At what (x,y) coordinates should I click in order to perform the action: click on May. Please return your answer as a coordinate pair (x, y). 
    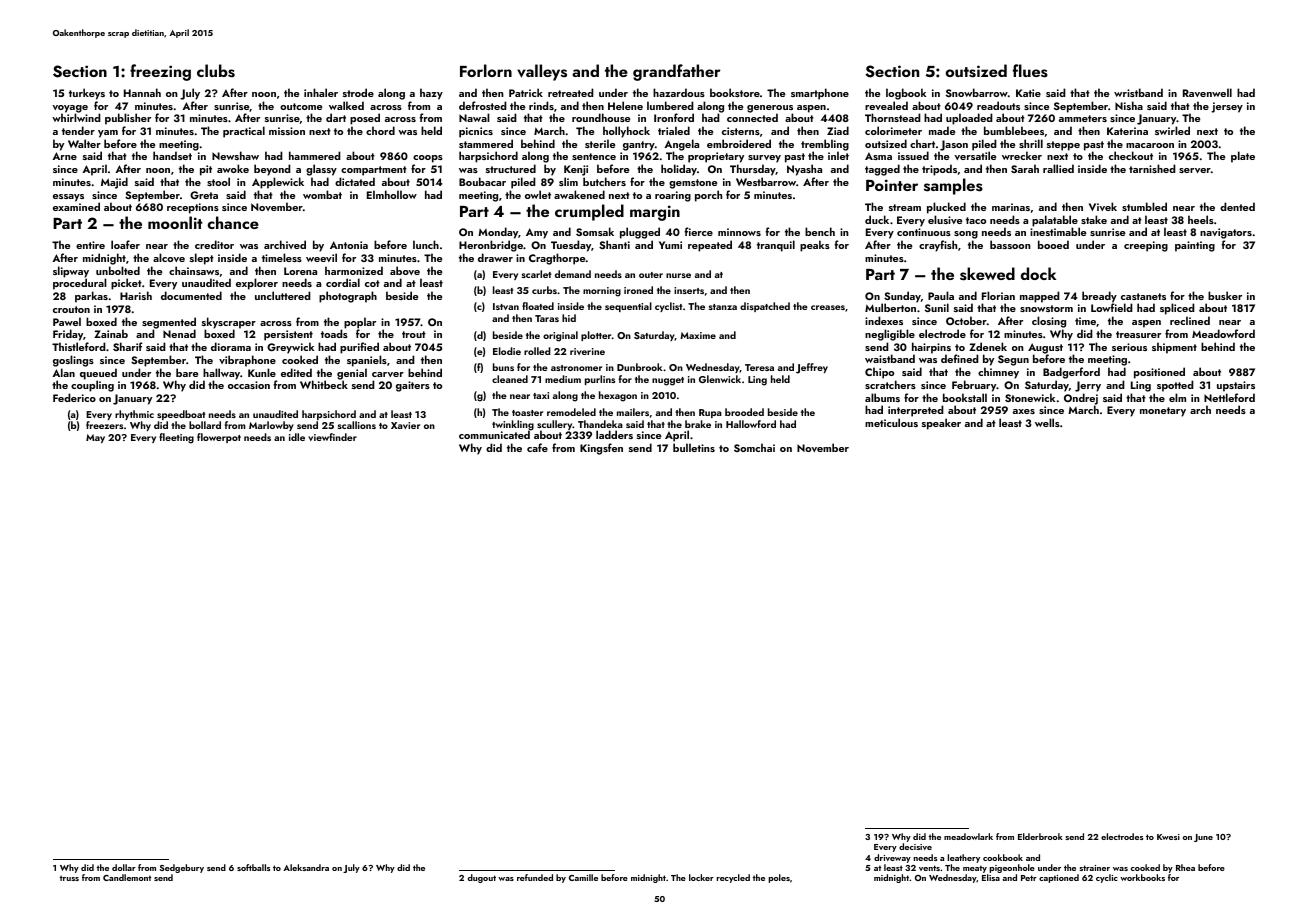
    Looking at the image, I should click on (95, 438).
